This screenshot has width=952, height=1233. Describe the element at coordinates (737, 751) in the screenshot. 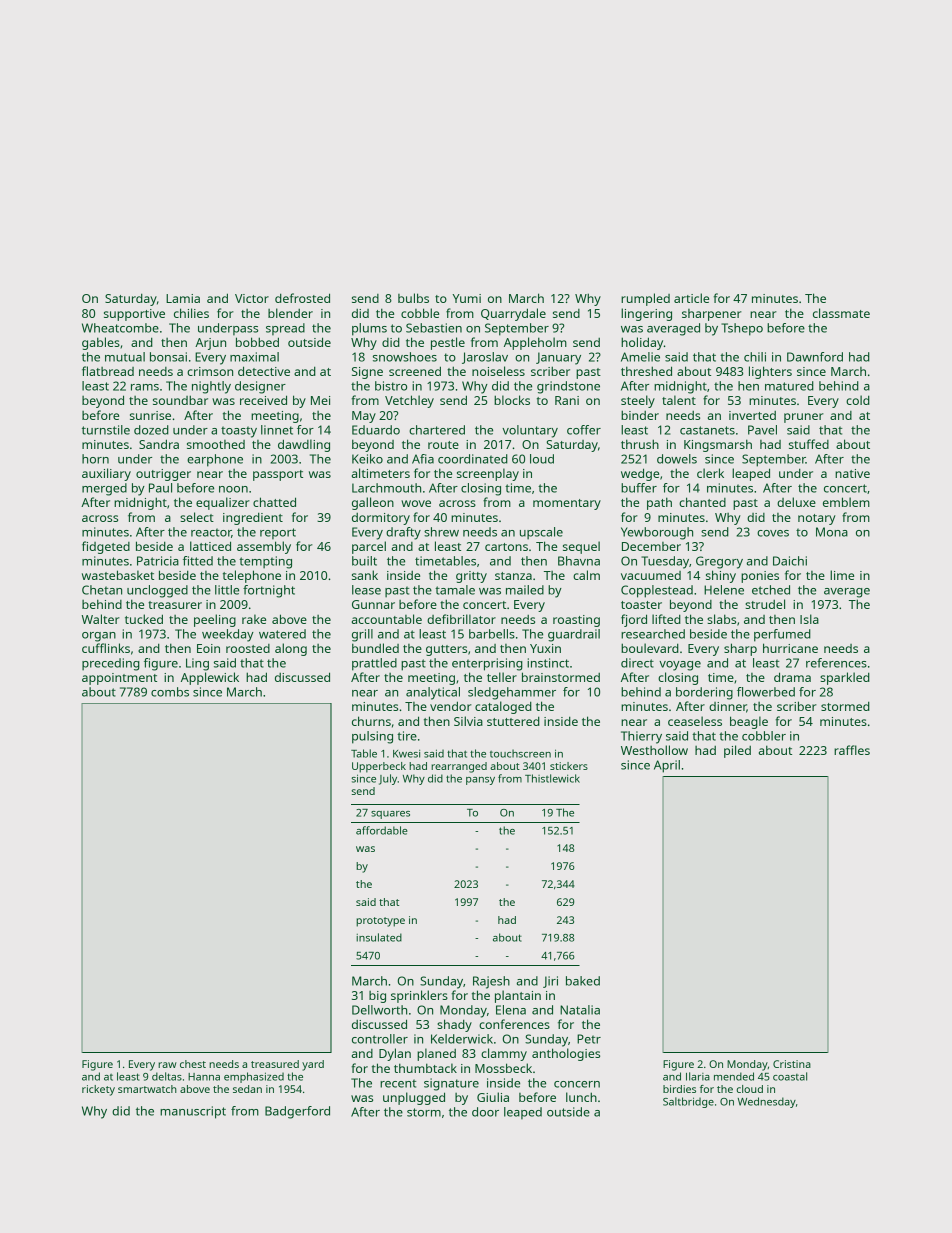

I see `piled` at that location.
